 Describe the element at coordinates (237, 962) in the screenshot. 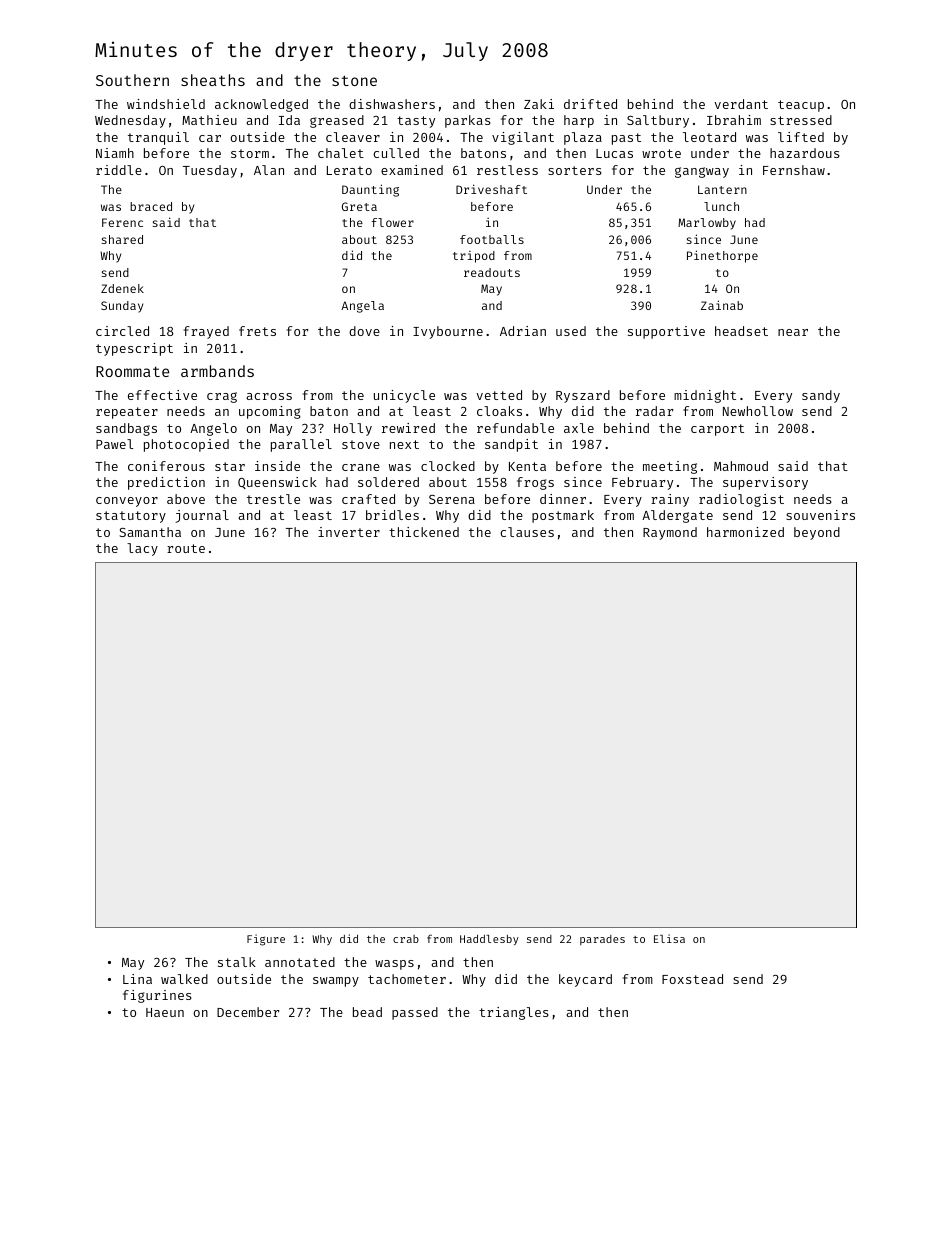

I see `stalk` at that location.
